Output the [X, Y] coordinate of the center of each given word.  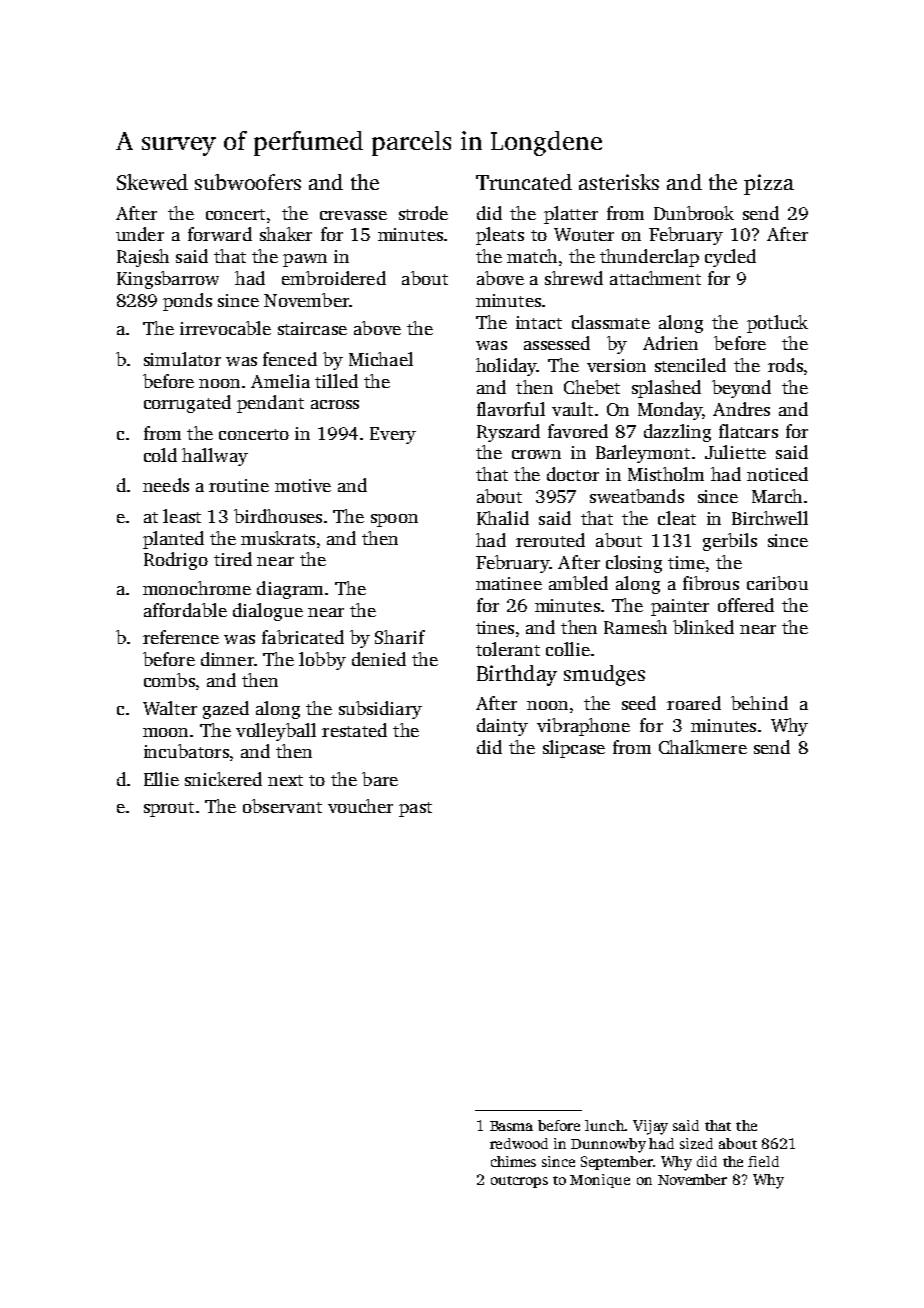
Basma [511, 1126]
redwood [519, 1143]
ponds [187, 302]
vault [572, 409]
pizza [769, 184]
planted [173, 540]
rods [785, 365]
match [532, 256]
